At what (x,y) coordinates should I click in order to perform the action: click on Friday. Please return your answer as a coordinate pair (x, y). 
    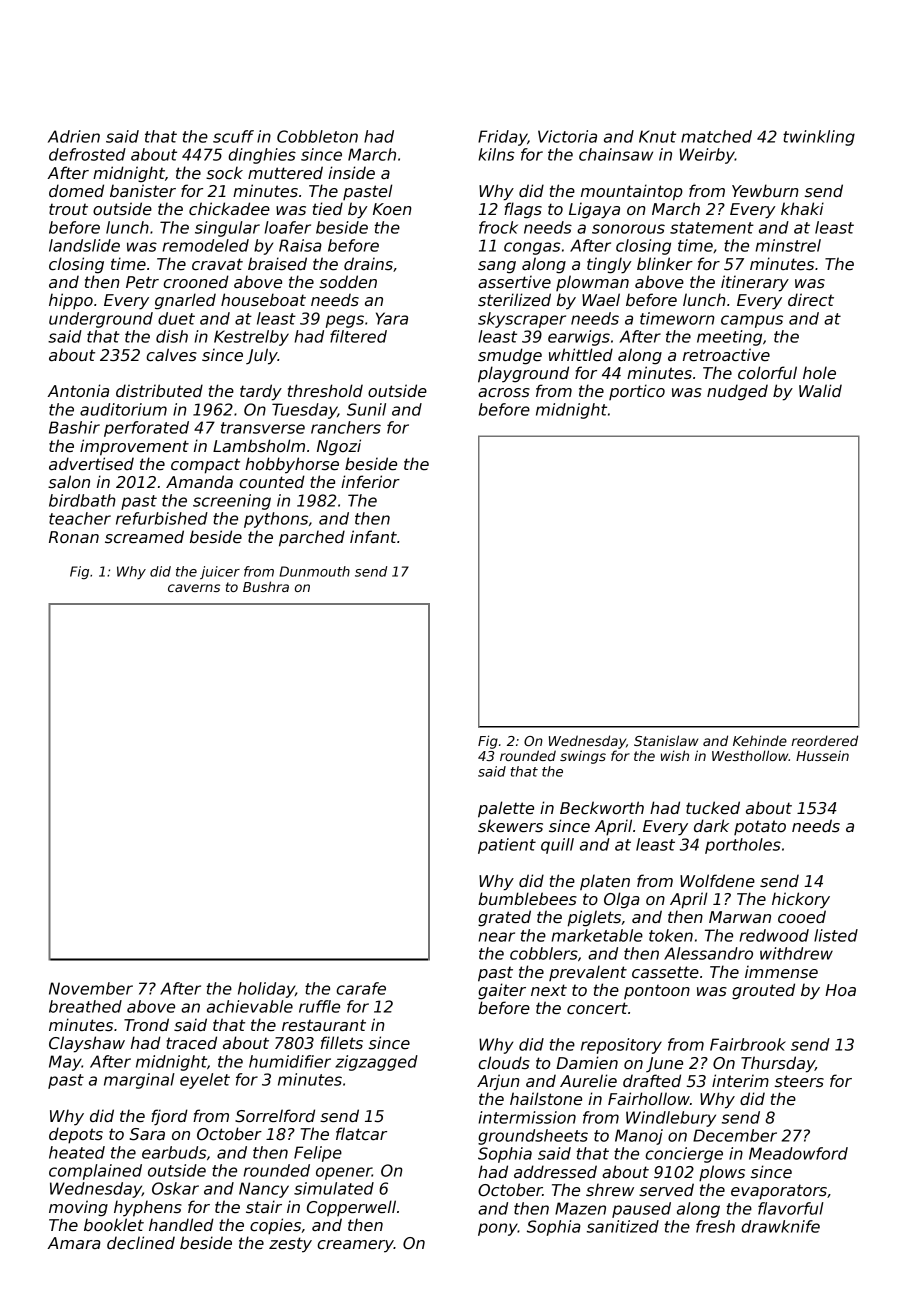
    Looking at the image, I should click on (502, 138).
